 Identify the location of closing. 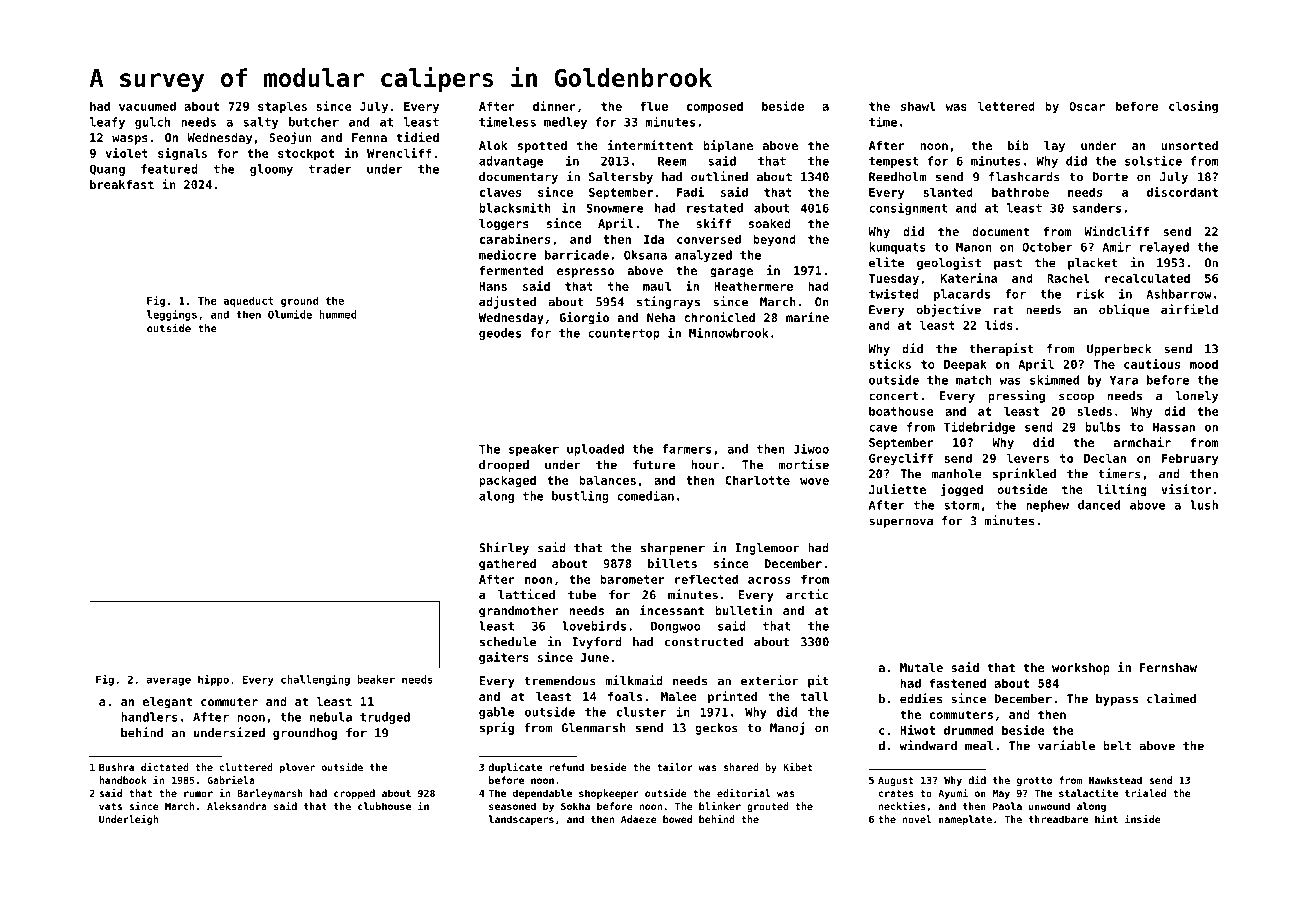
(1193, 107).
